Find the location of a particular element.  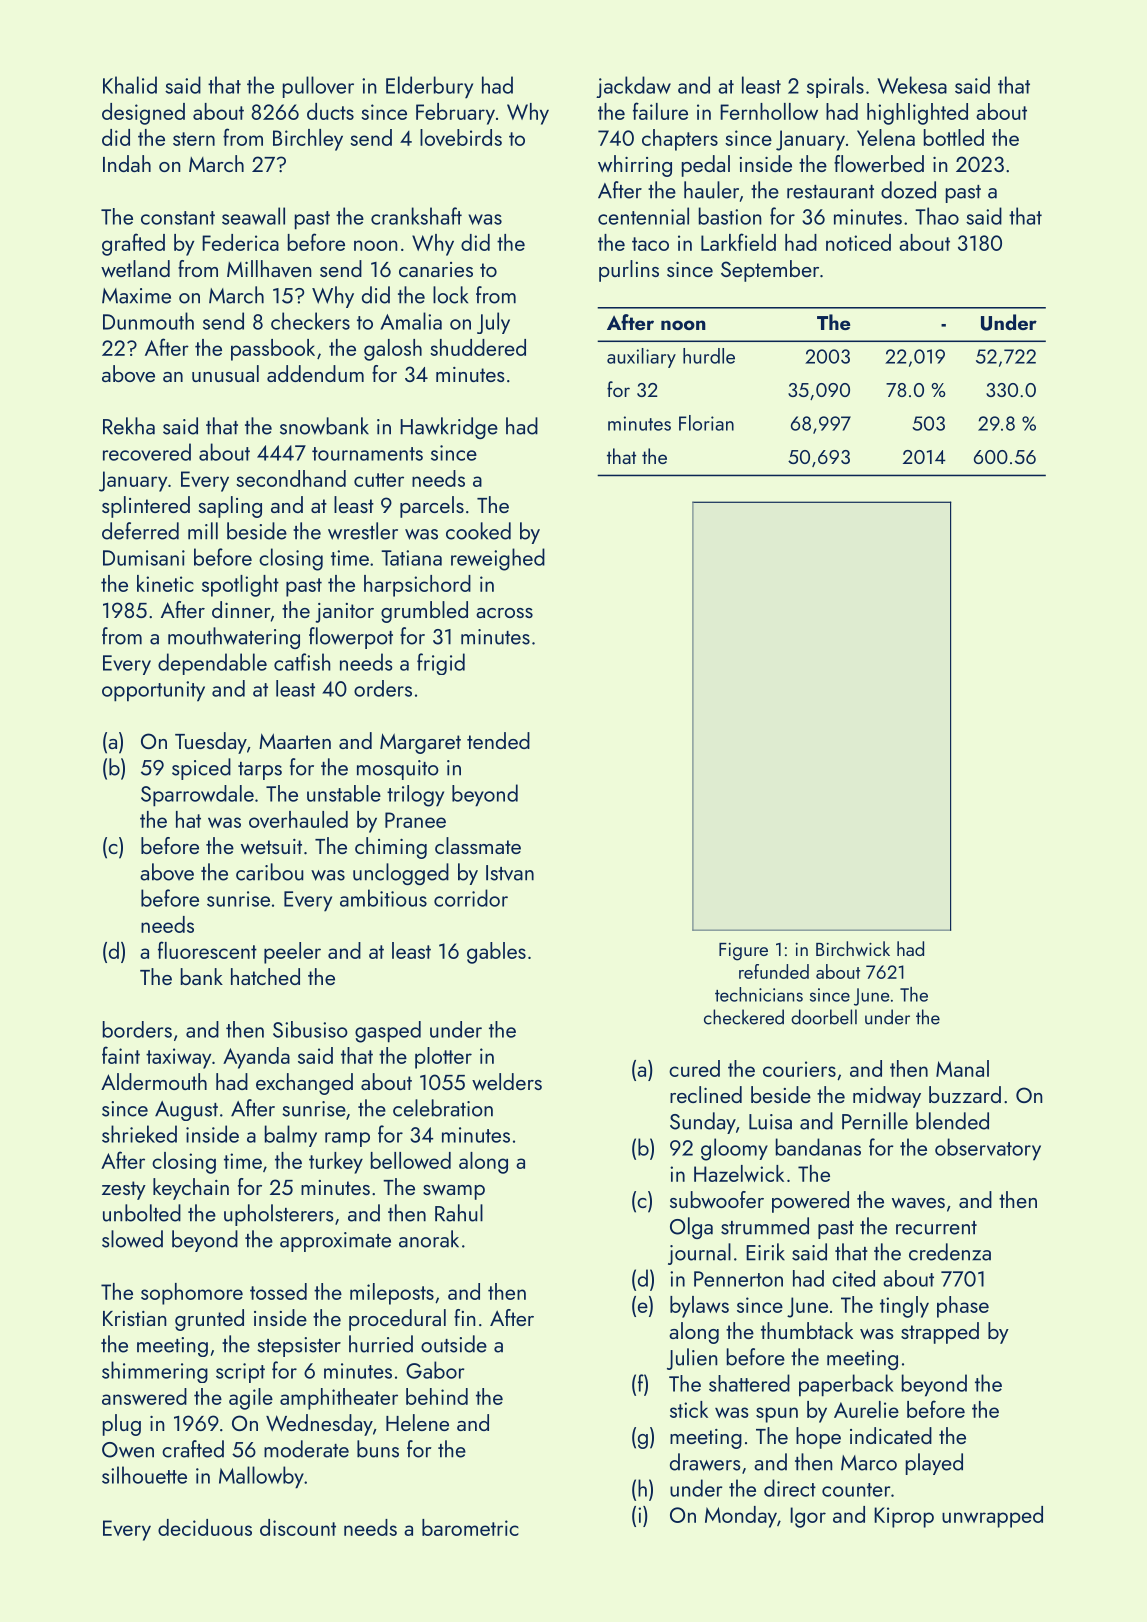

canaries is located at coordinates (436, 269).
